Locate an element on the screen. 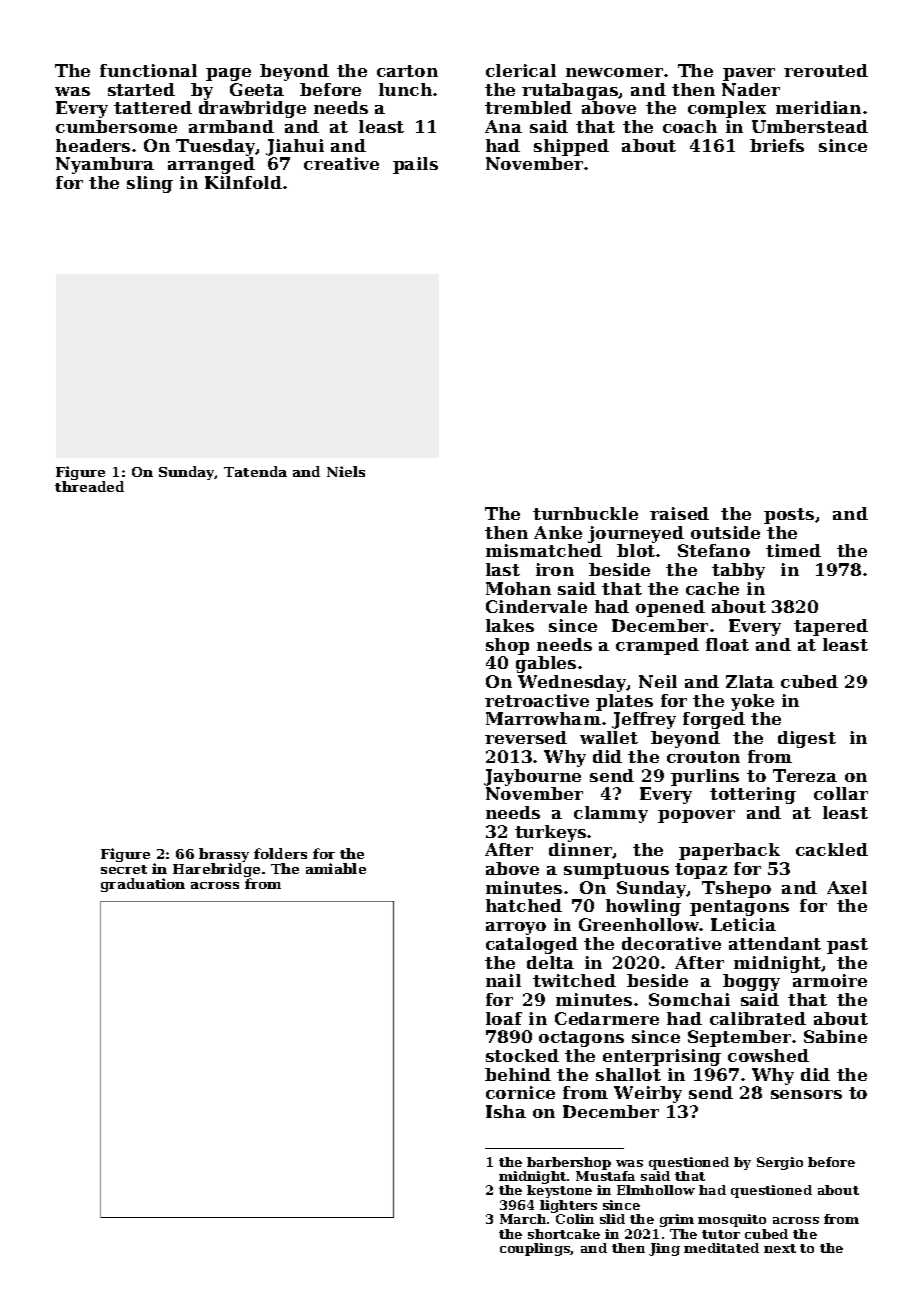  reversed is located at coordinates (526, 737).
